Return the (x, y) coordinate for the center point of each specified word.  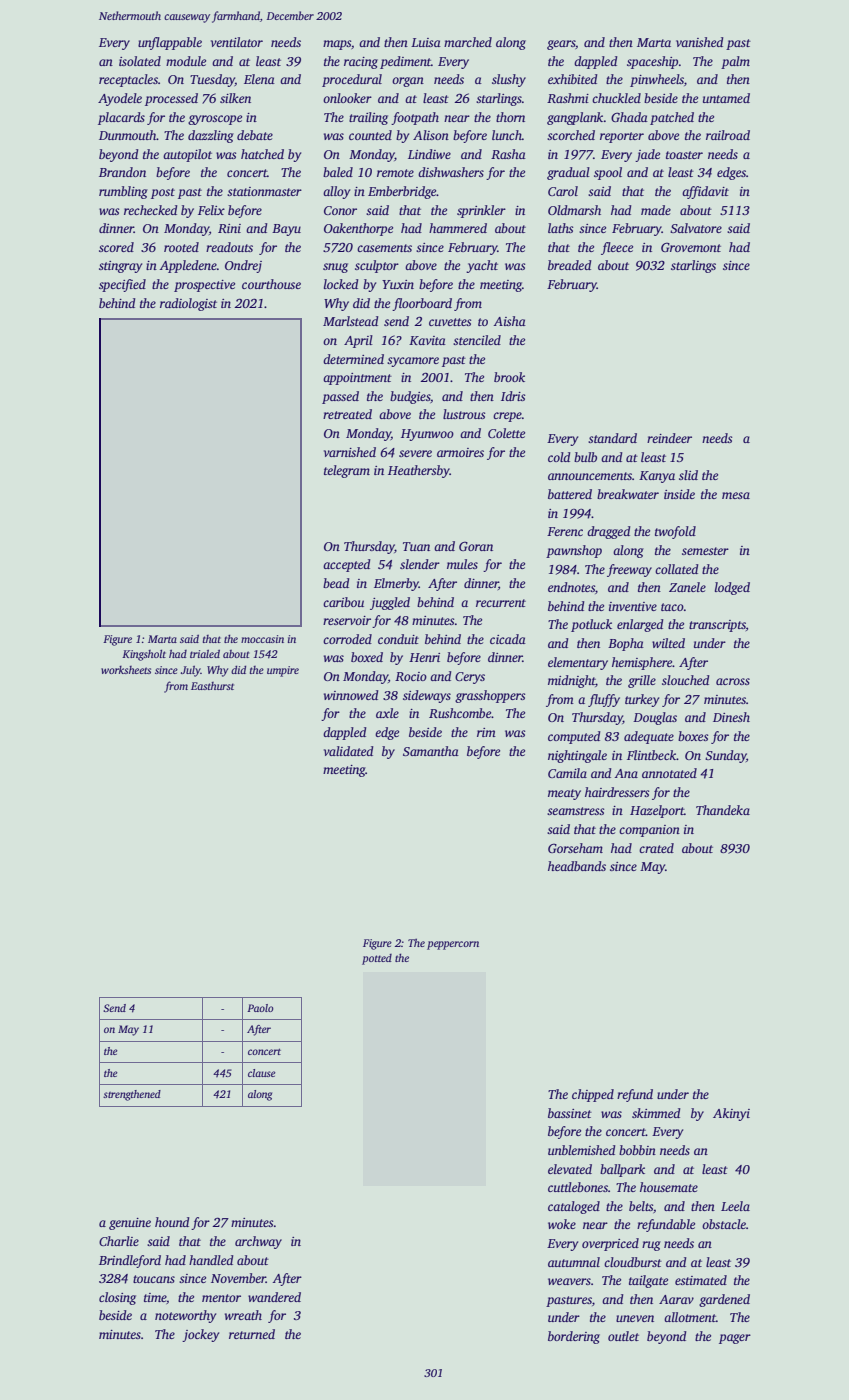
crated (656, 848)
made (656, 210)
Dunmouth (128, 135)
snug (335, 268)
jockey (200, 1335)
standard (612, 438)
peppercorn (453, 945)
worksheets (126, 670)
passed (340, 397)
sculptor (377, 266)
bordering (574, 1337)
